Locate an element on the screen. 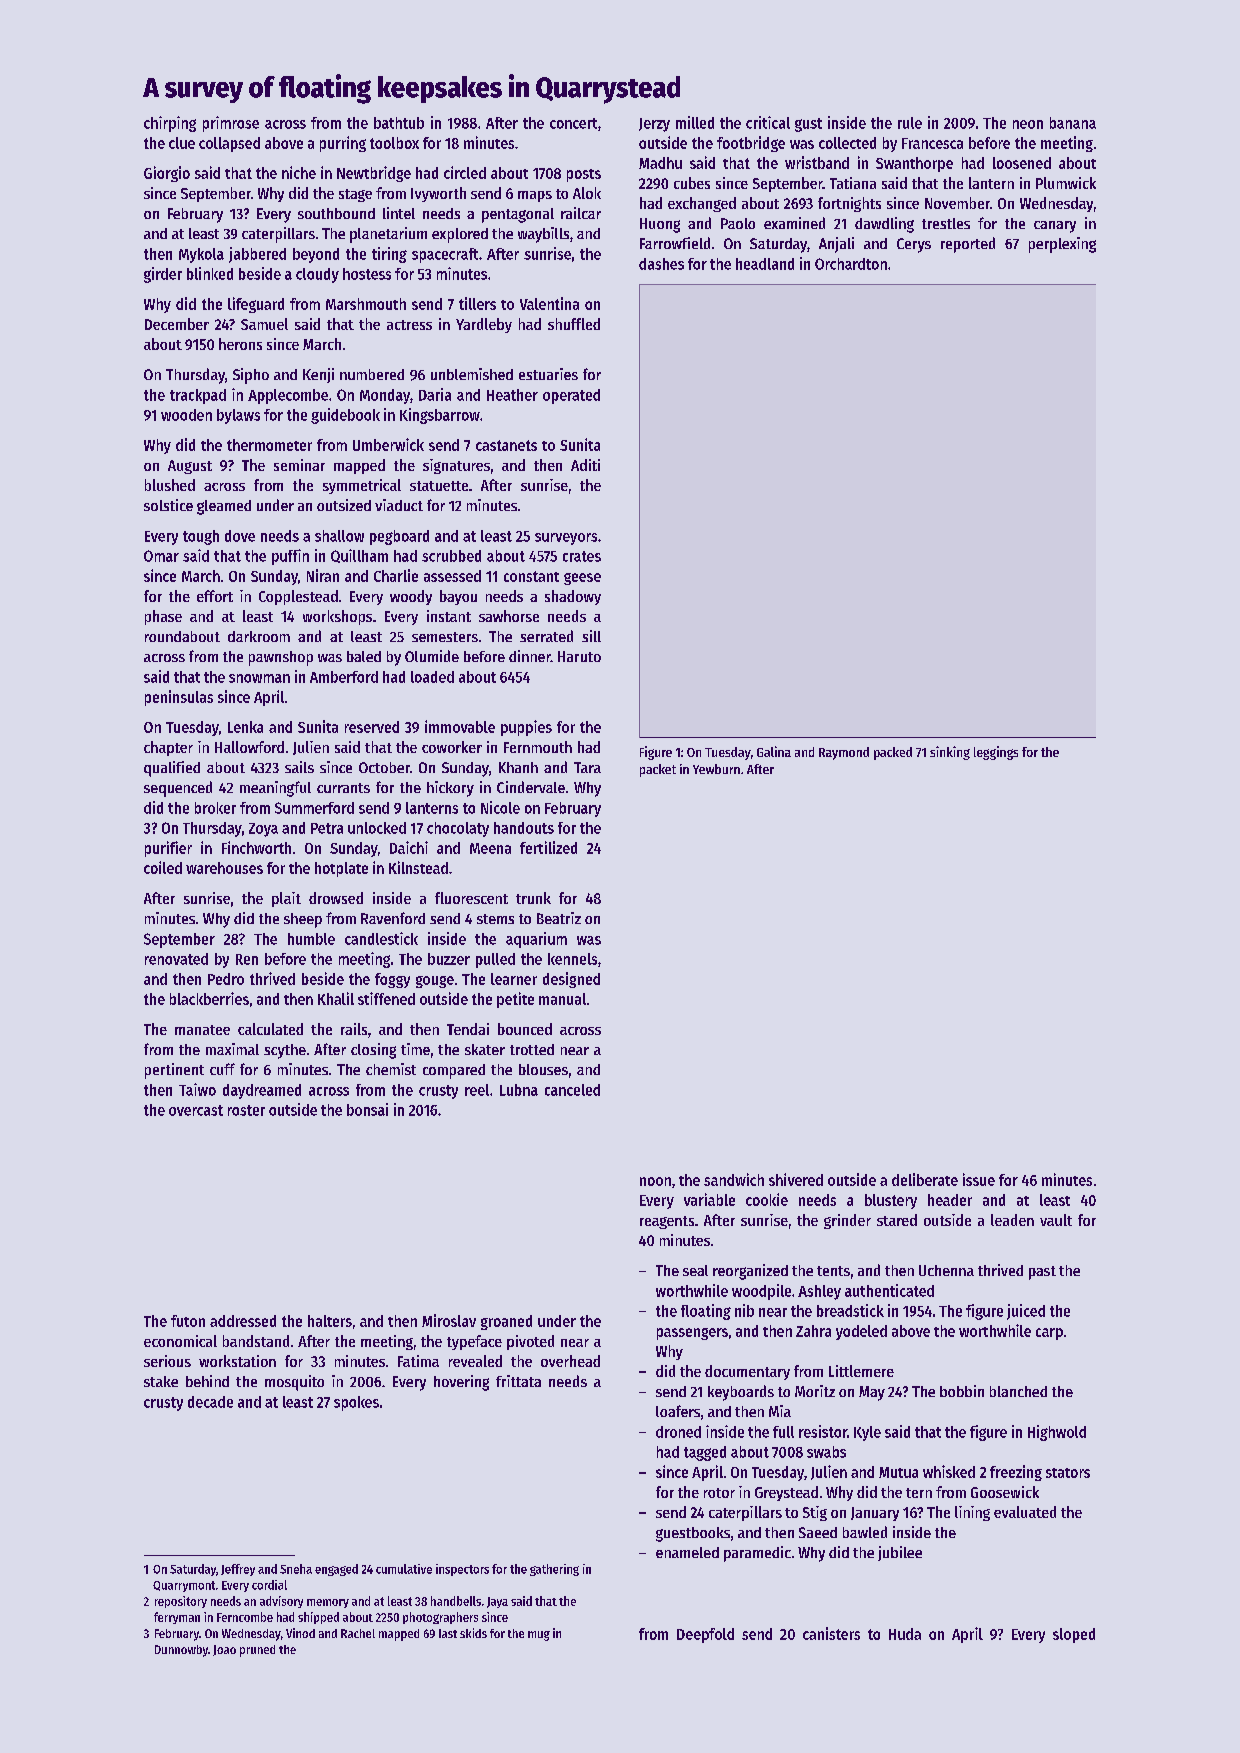  actress is located at coordinates (409, 325).
